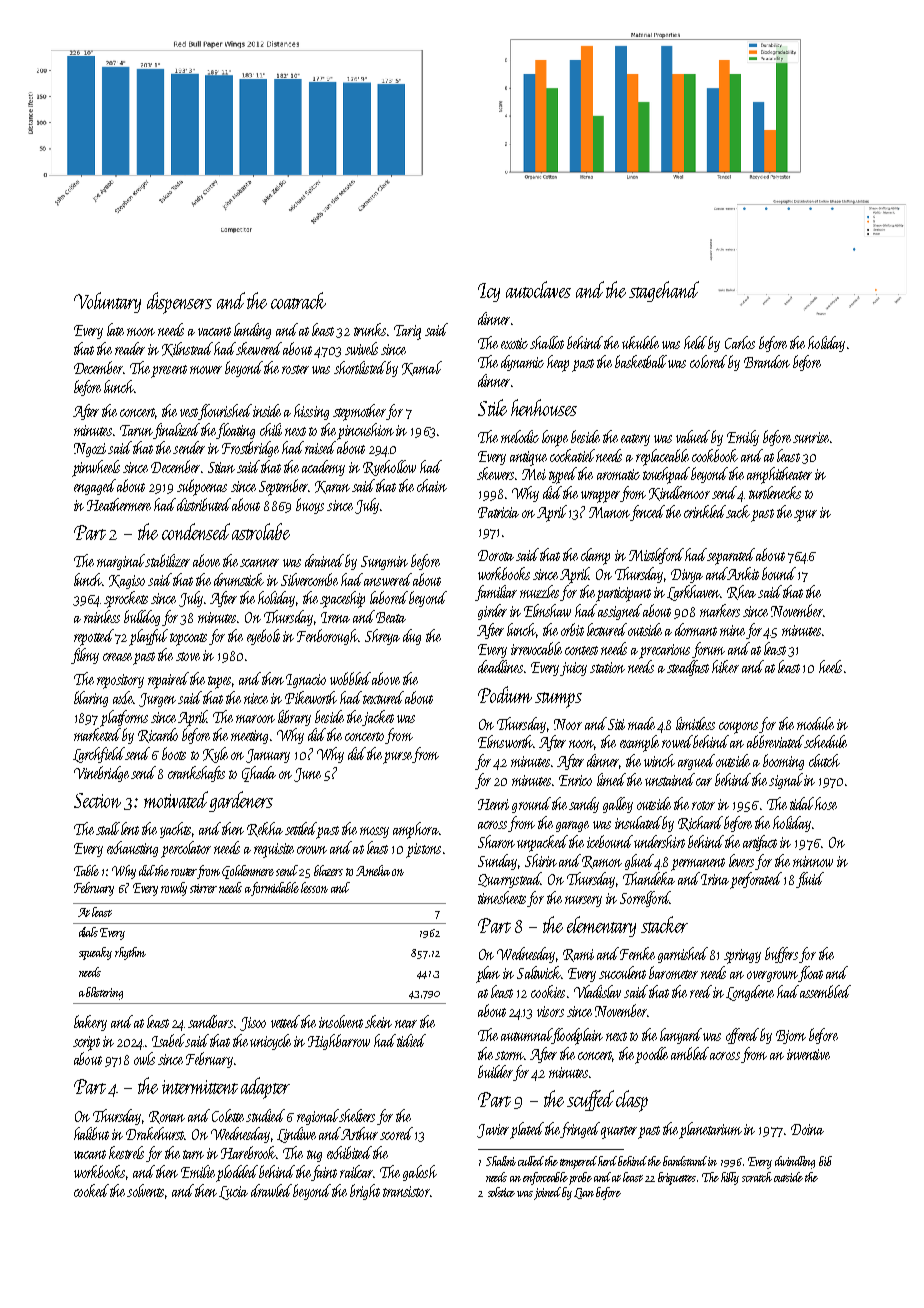  I want to click on amphora, so click(416, 830).
